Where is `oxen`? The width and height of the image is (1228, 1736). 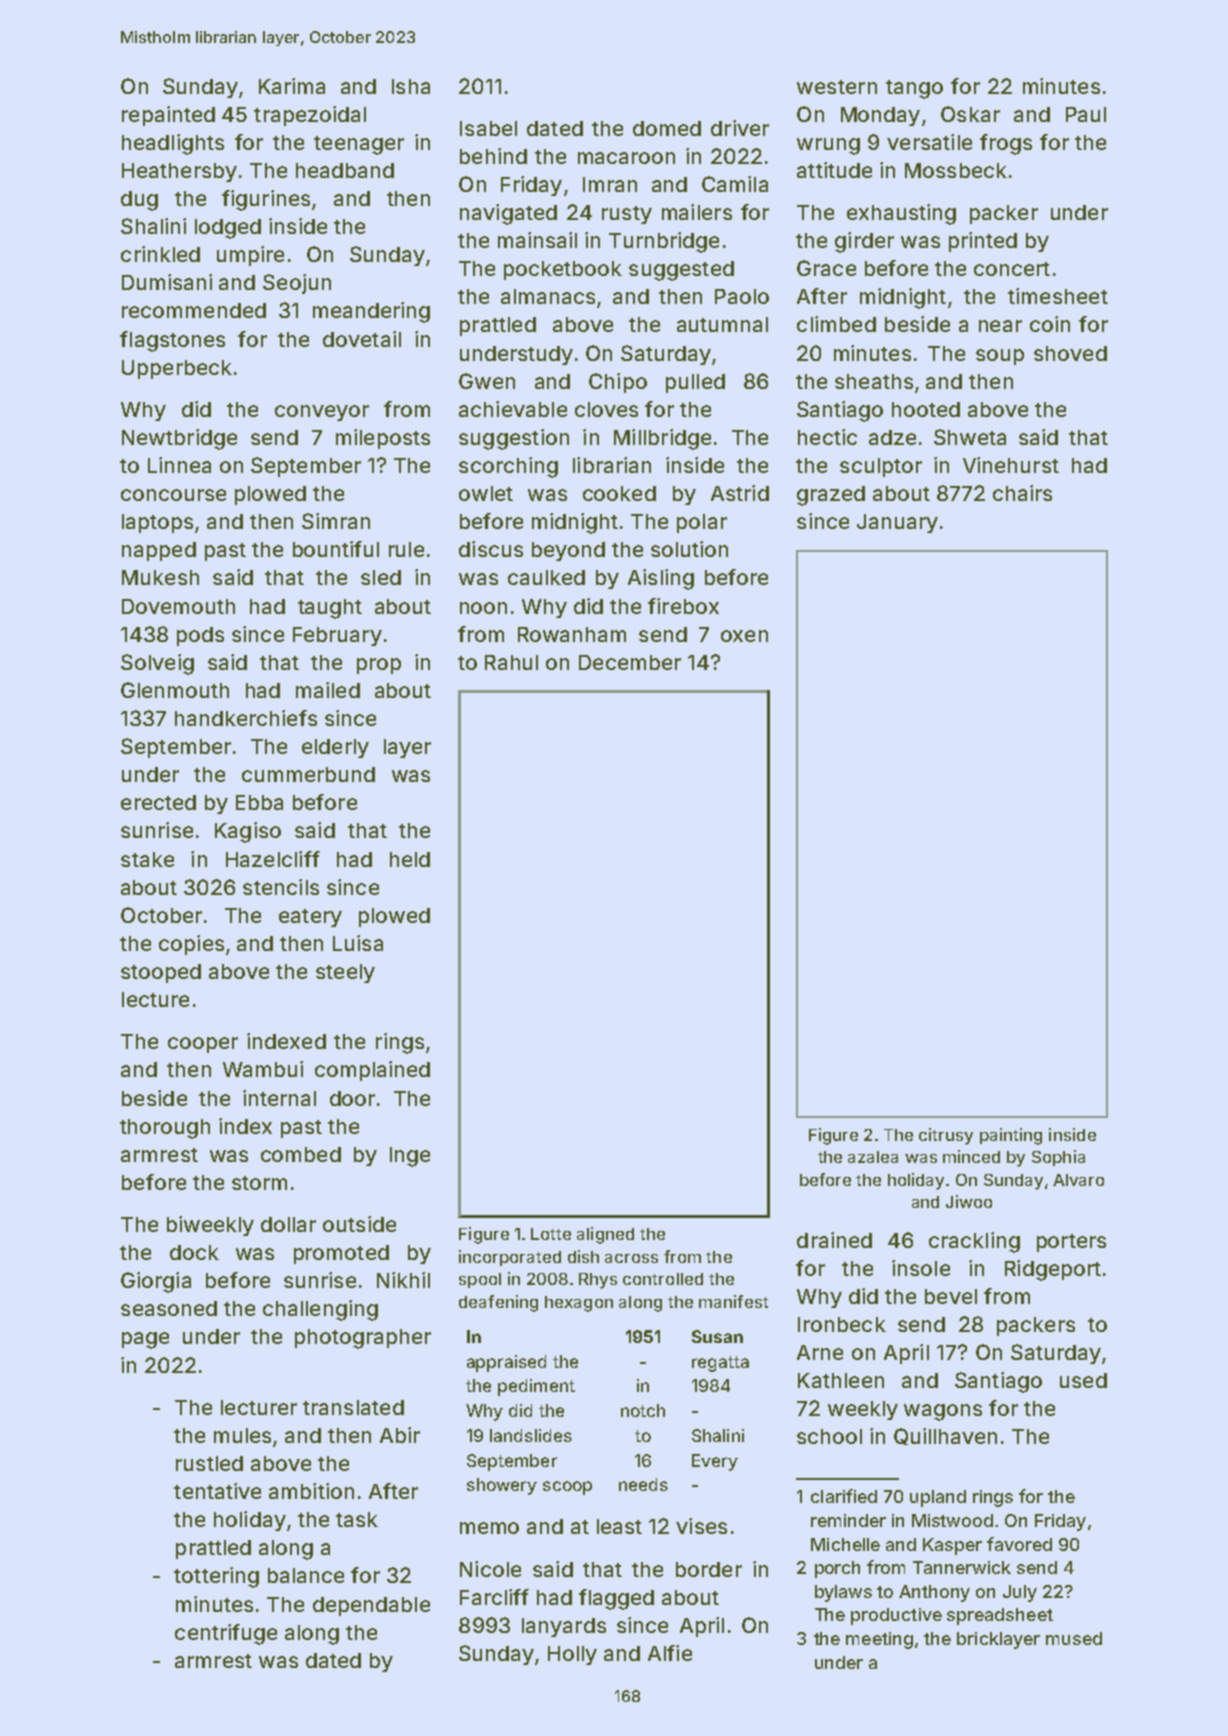 oxen is located at coordinates (744, 636).
